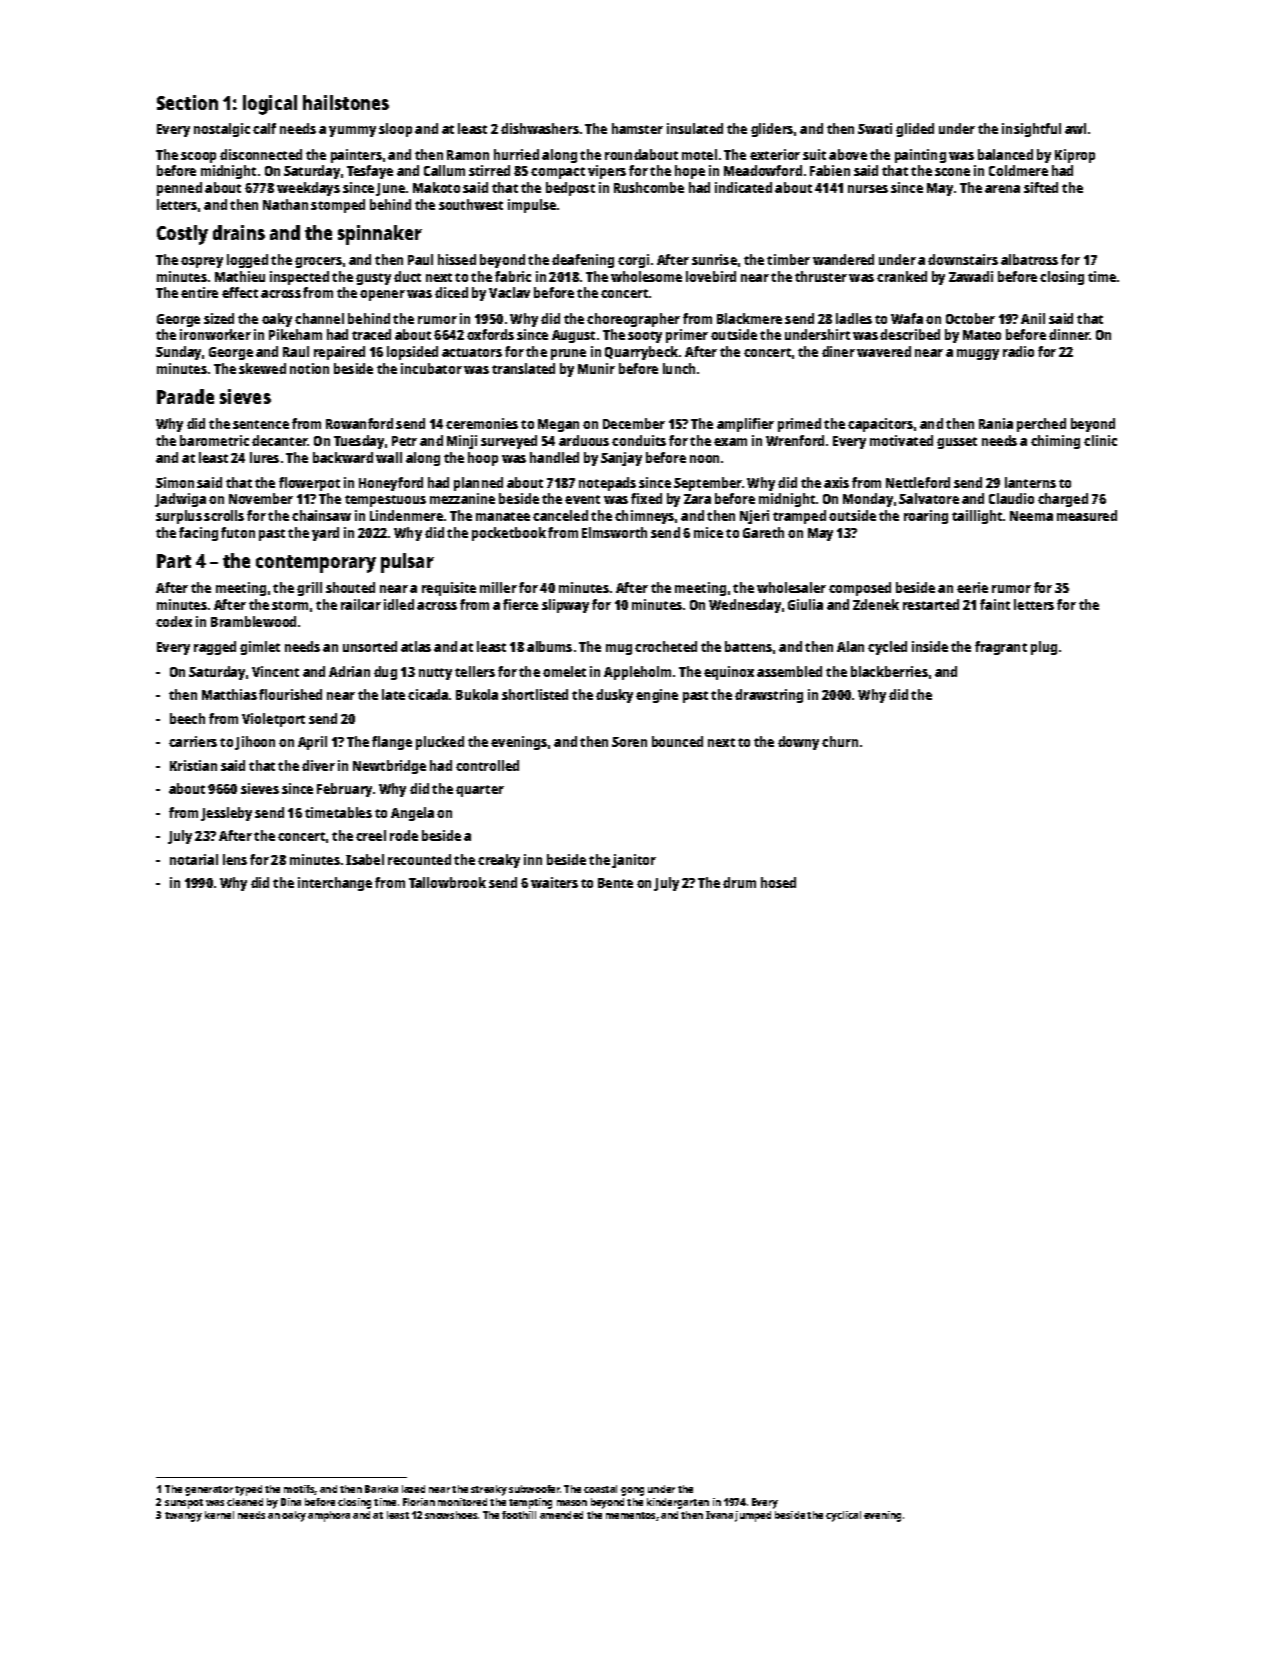 Image resolution: width=1278 pixels, height=1654 pixels. I want to click on motifs, so click(299, 1490).
